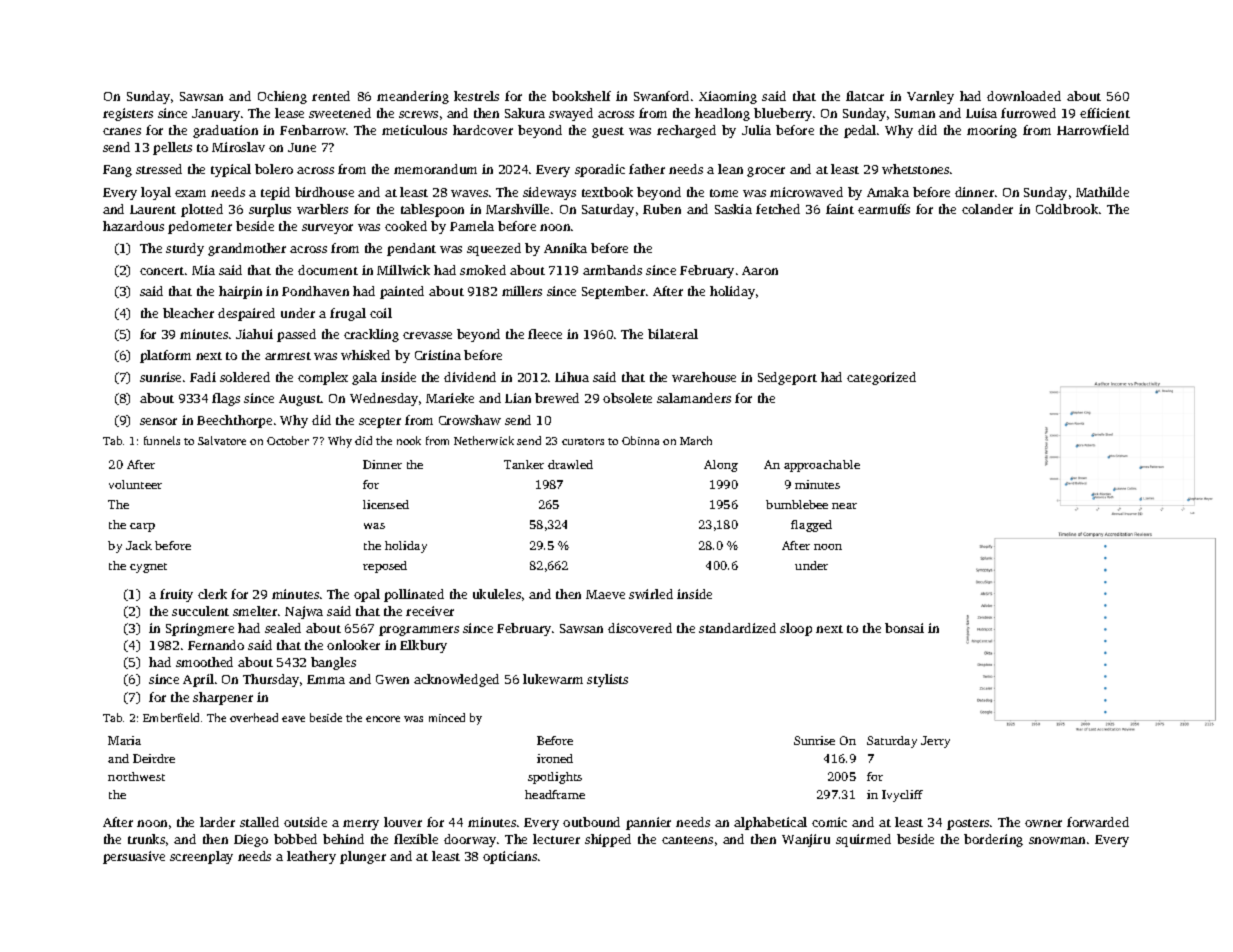  Describe the element at coordinates (392, 679) in the document. I see `Gwen` at that location.
